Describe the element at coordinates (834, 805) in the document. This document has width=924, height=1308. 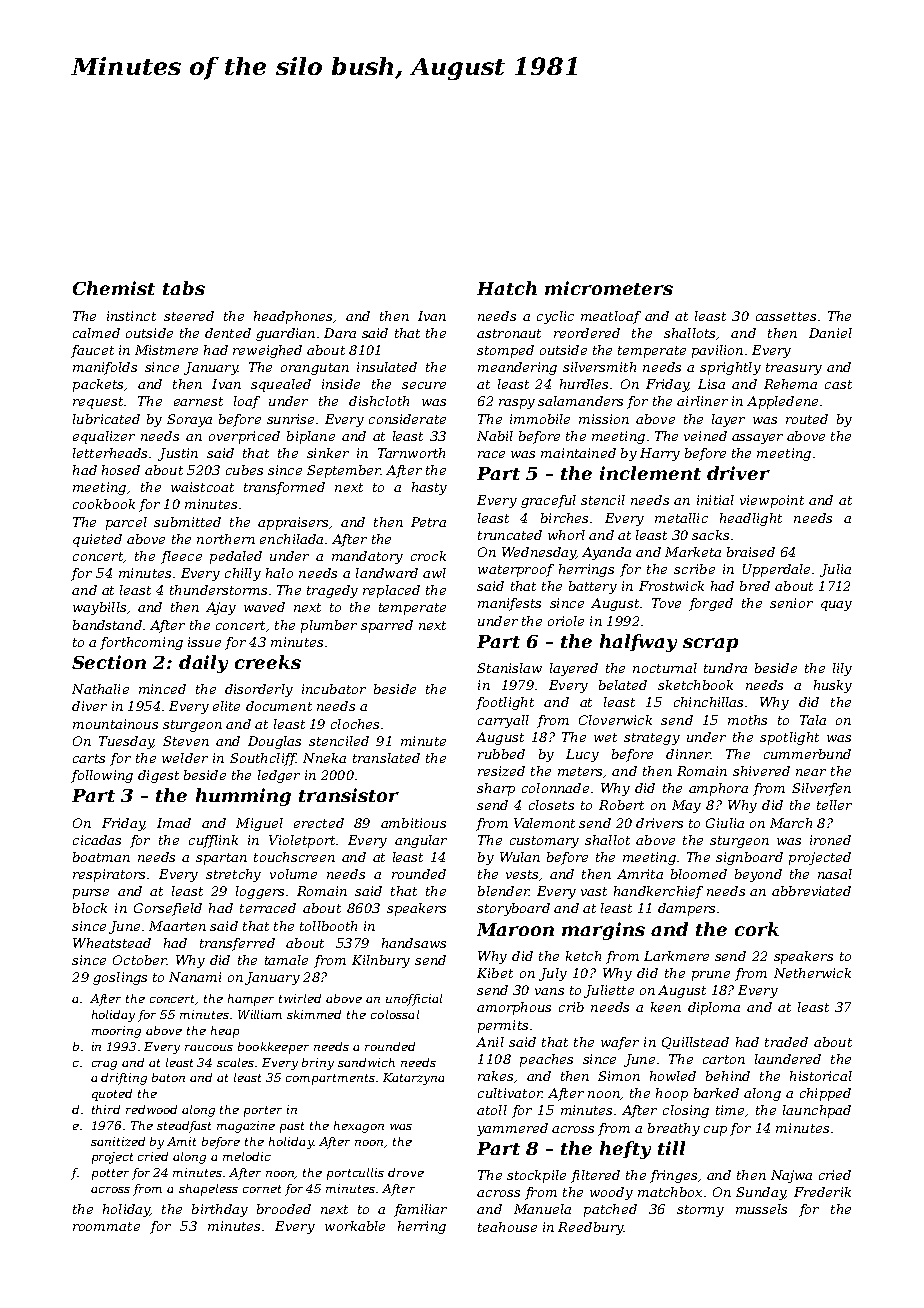
I see `teller` at that location.
